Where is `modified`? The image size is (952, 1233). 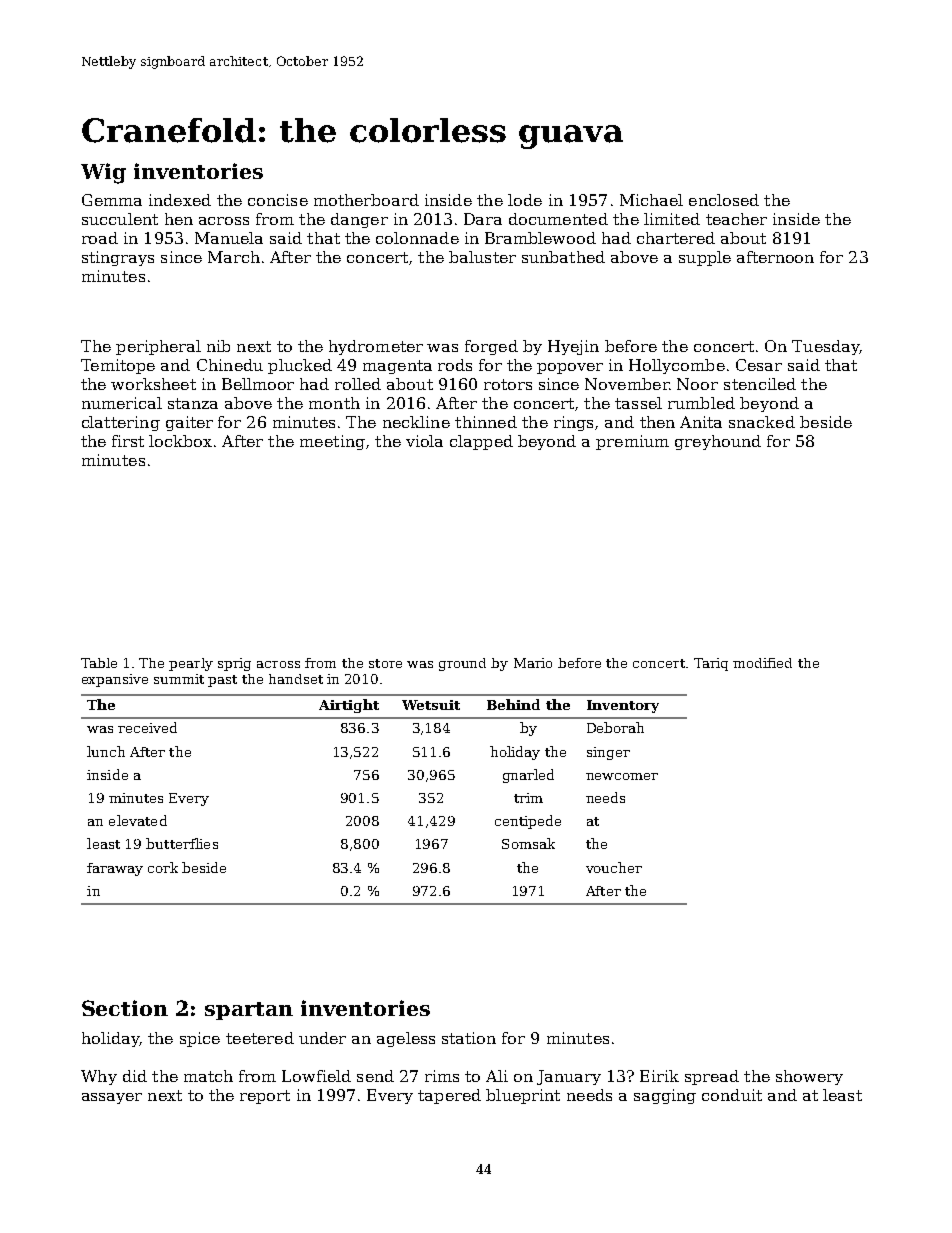 modified is located at coordinates (762, 663).
